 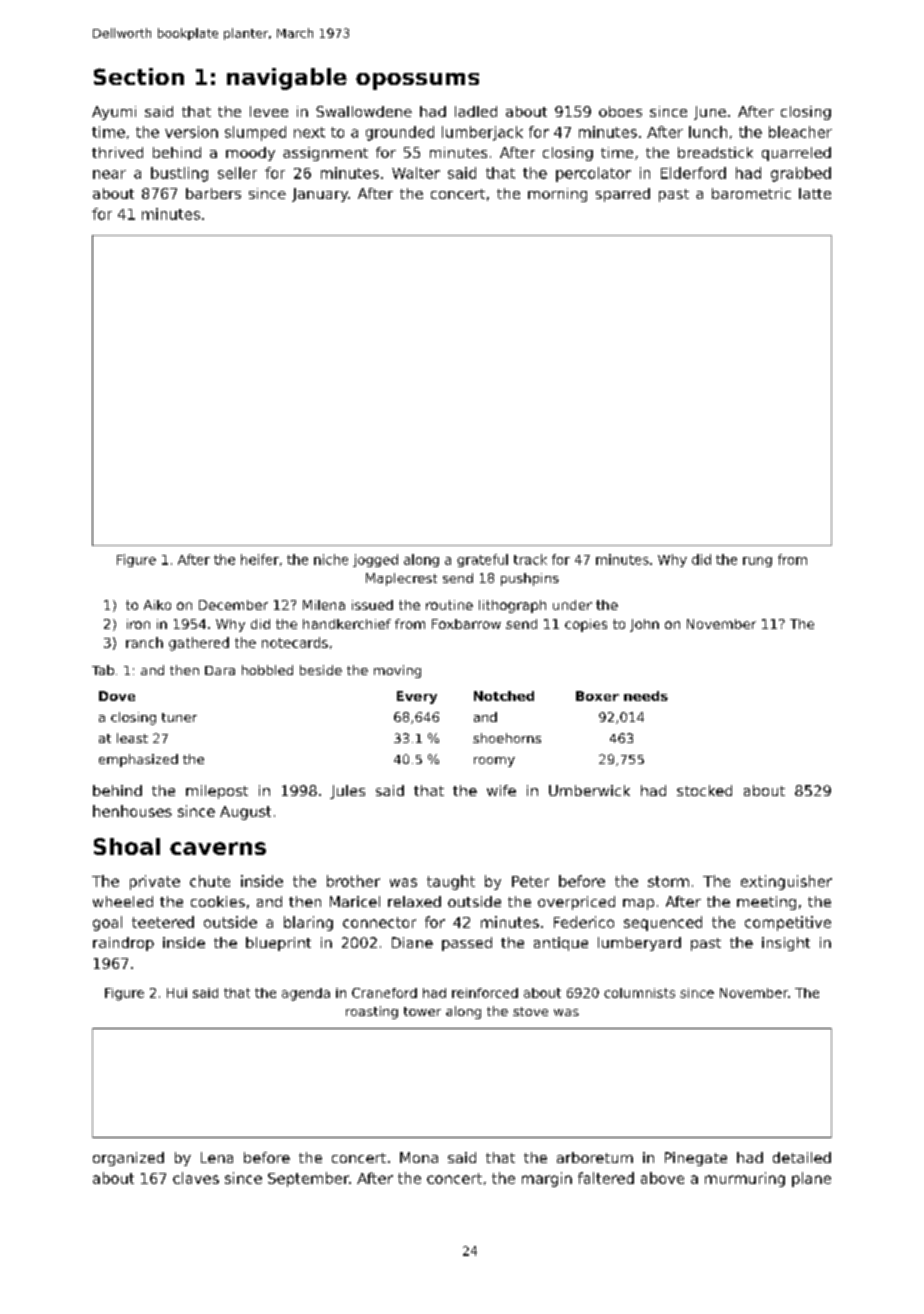 I want to click on Walter, so click(x=416, y=173).
